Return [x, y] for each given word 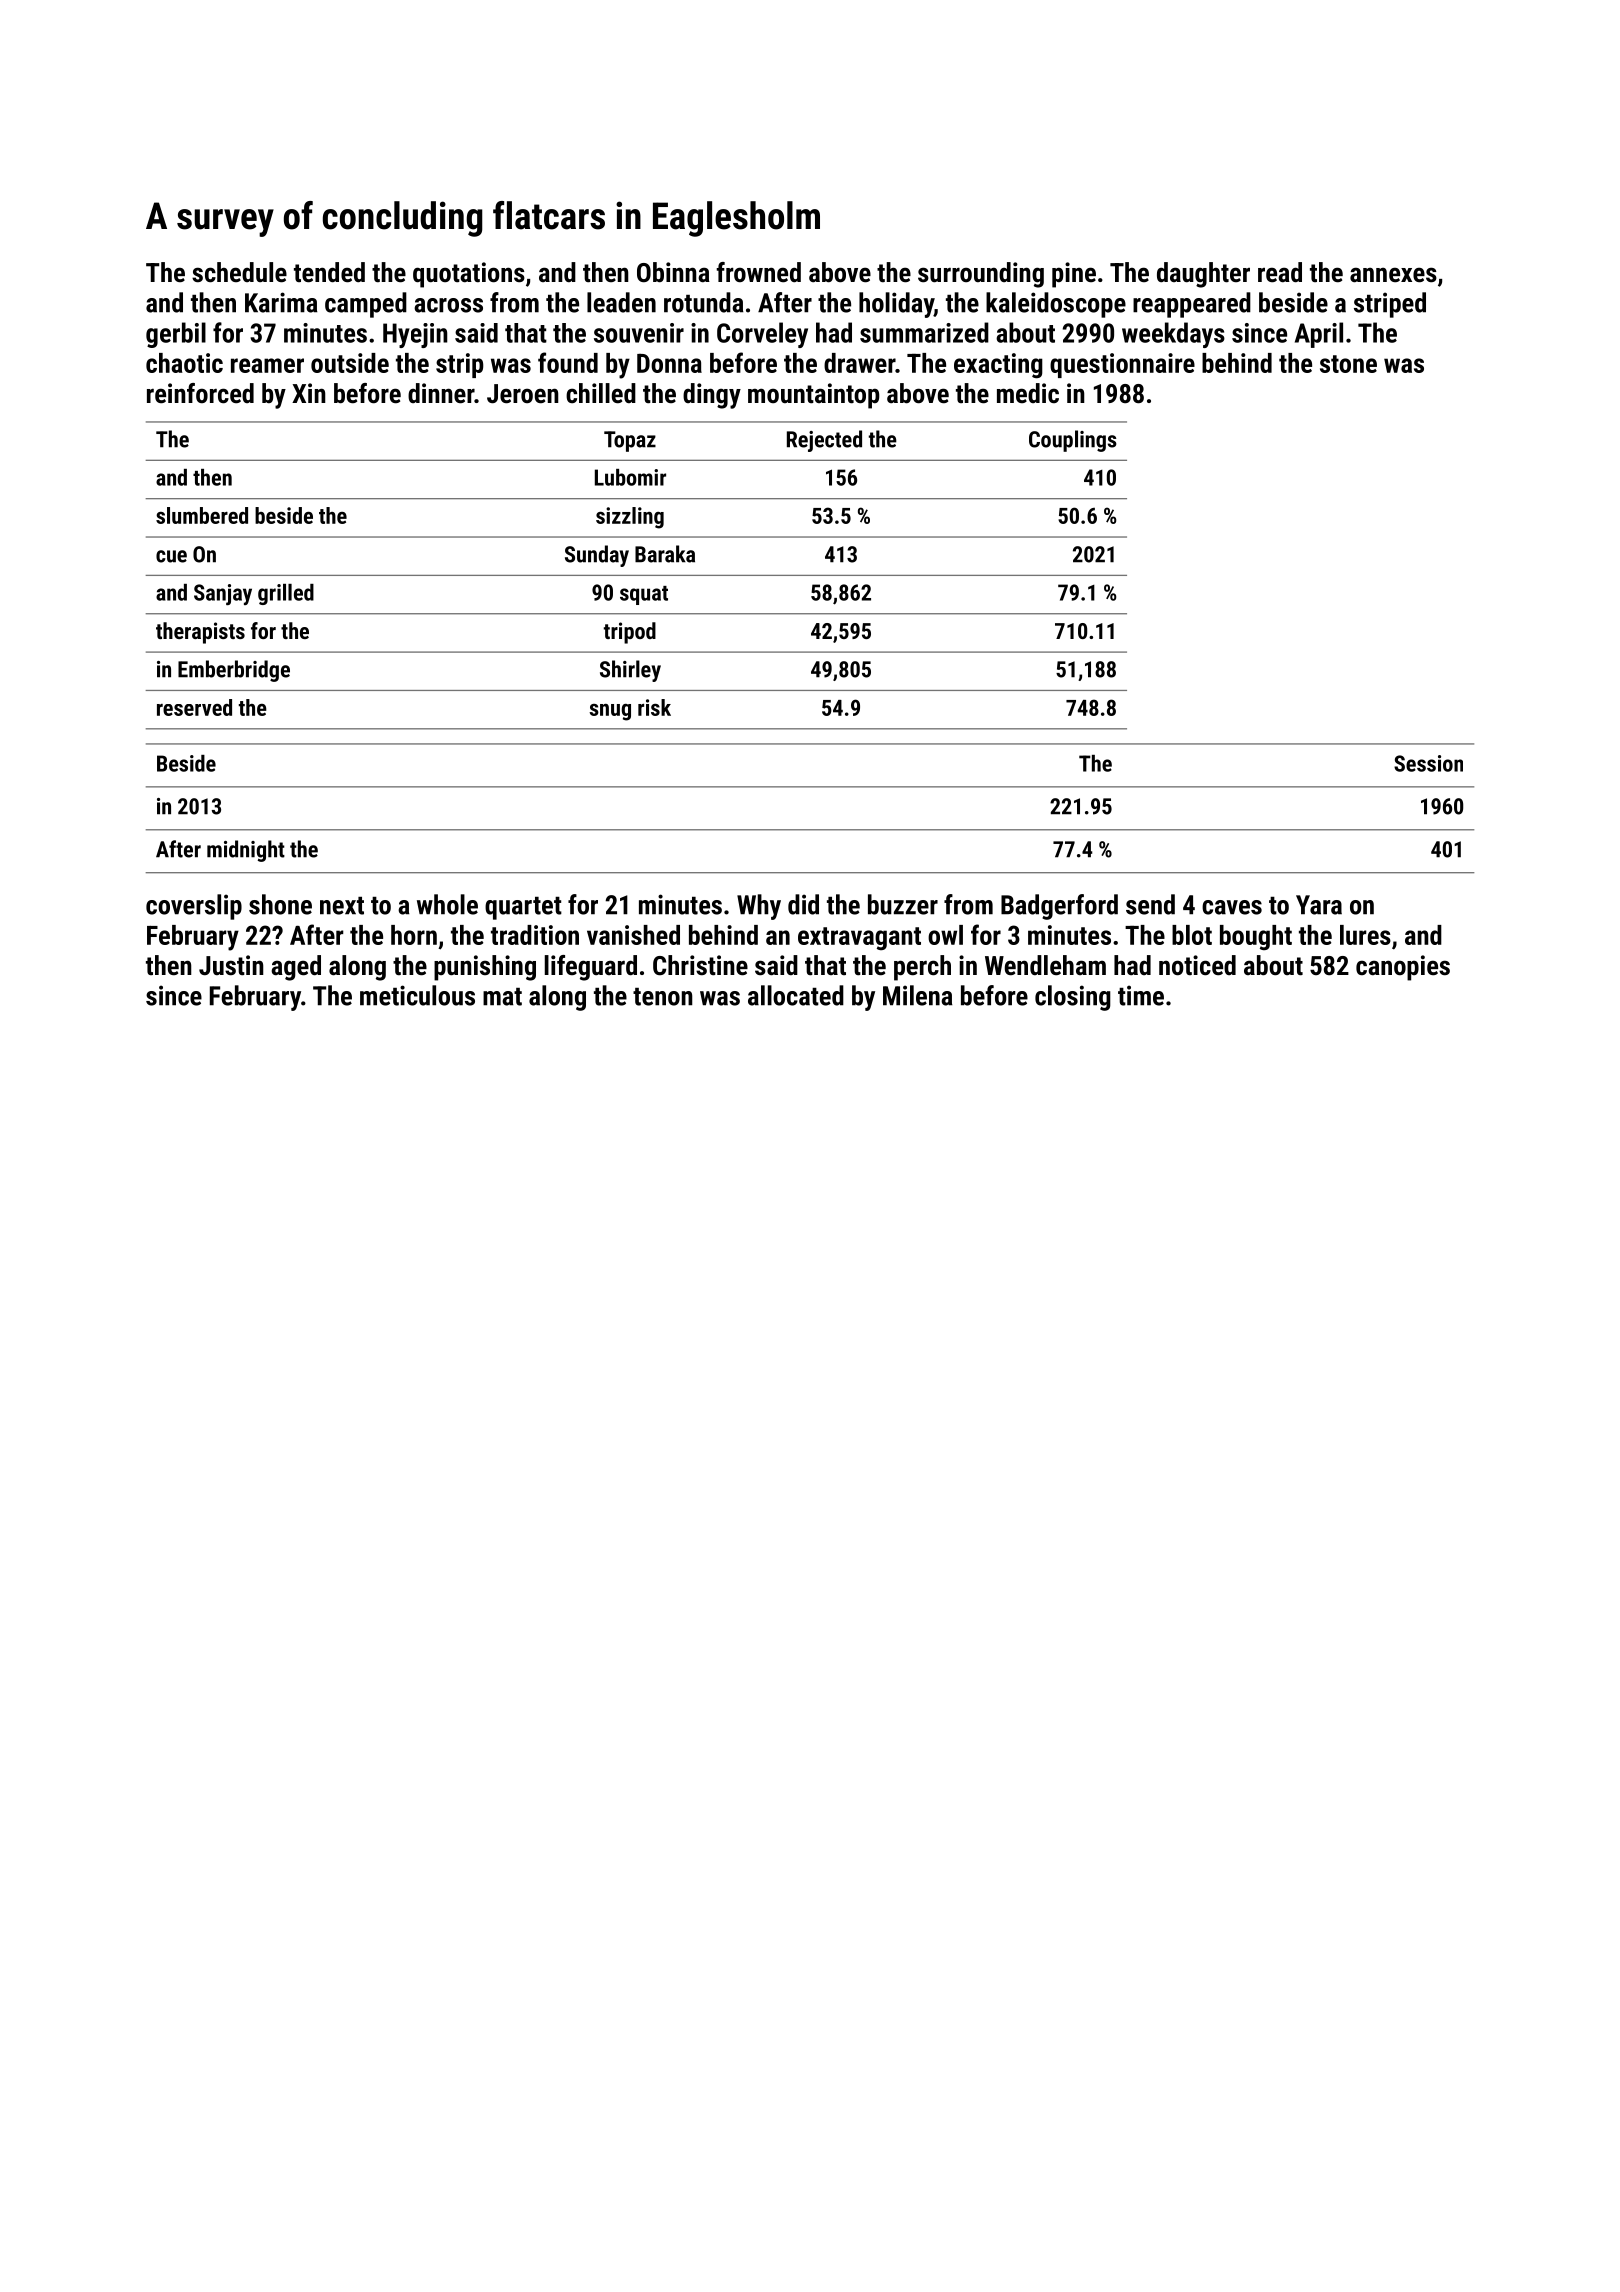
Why [759, 907]
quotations [469, 275]
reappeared [1192, 305]
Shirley [630, 671]
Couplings [1073, 441]
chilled [601, 393]
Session [1428, 763]
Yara [1319, 905]
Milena [917, 995]
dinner [441, 393]
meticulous [417, 995]
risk [654, 707]
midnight [246, 851]
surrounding [981, 275]
